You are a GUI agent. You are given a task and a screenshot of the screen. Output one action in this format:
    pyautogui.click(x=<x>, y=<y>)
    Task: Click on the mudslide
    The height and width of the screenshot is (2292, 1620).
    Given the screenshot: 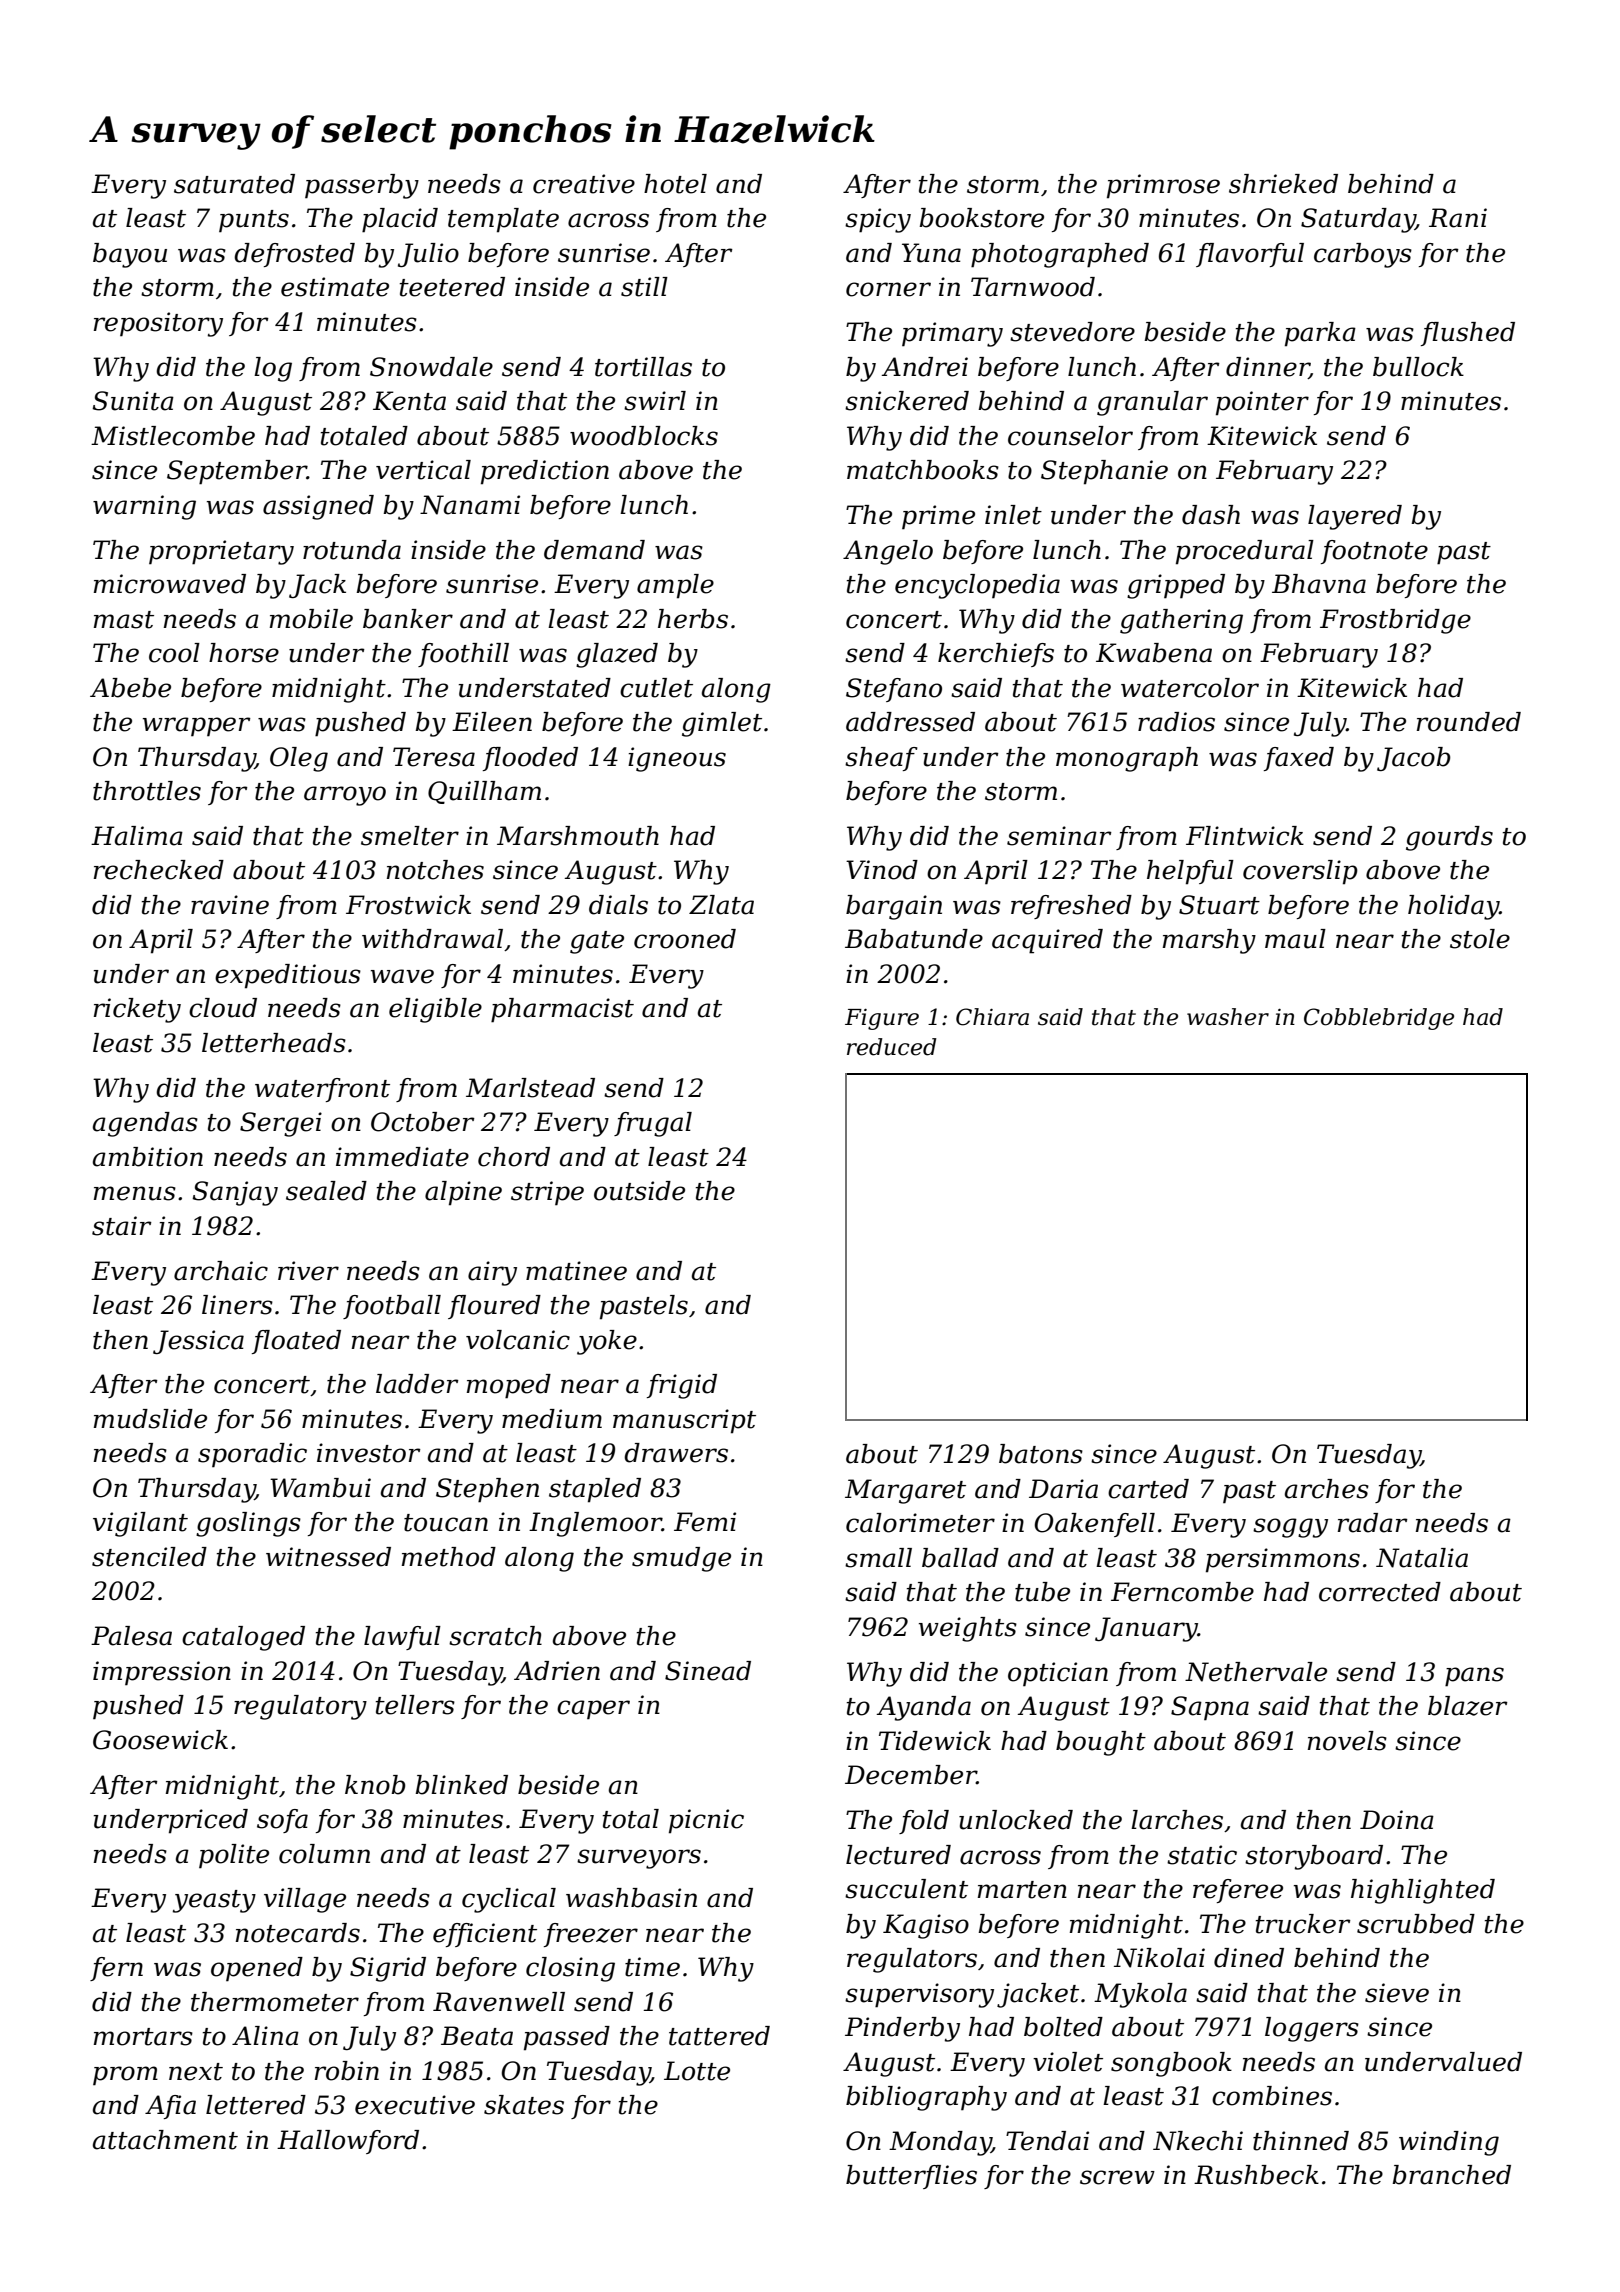 What is the action you would take?
    pyautogui.click(x=150, y=1419)
